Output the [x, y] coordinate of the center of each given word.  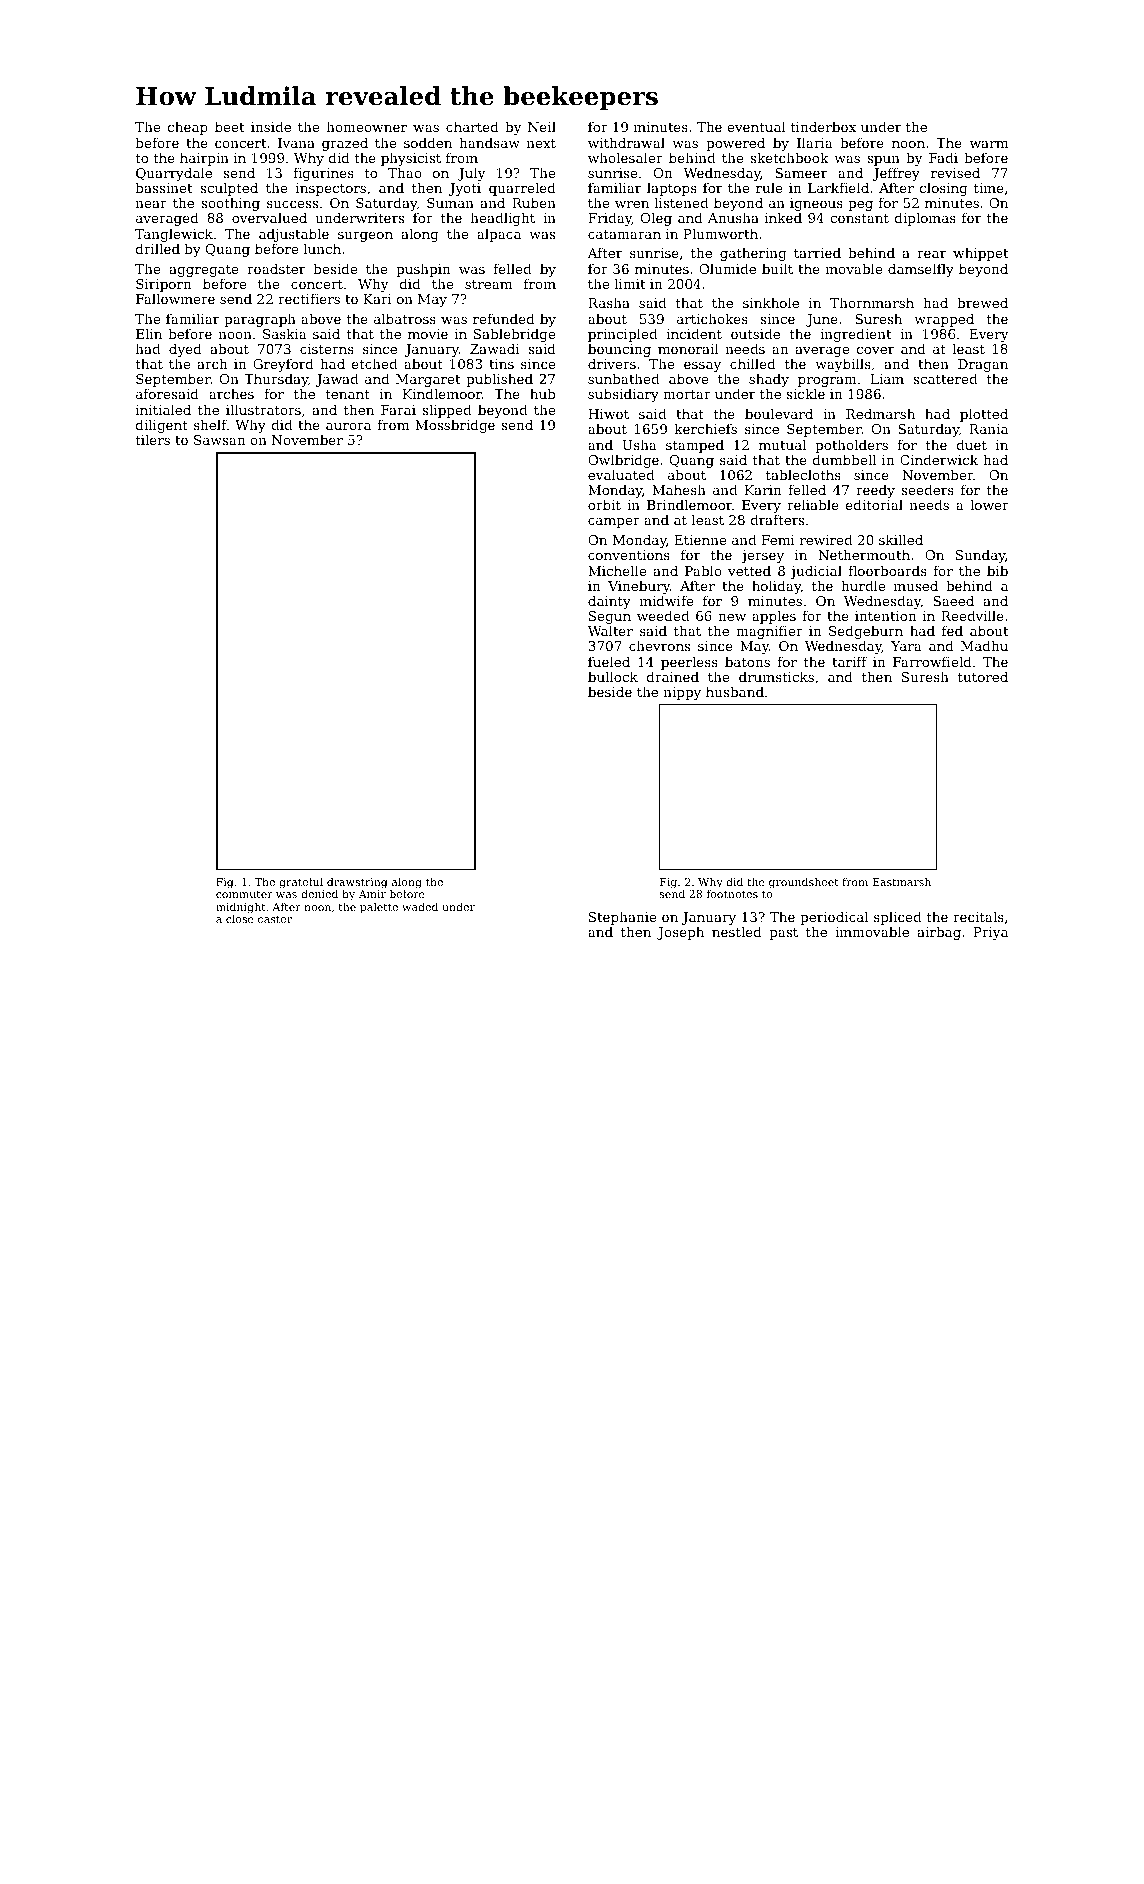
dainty [609, 602]
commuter [244, 894]
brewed [982, 302]
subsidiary [623, 395]
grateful [301, 883]
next [541, 143]
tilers [153, 439]
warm [989, 144]
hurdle [863, 585]
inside [271, 126]
